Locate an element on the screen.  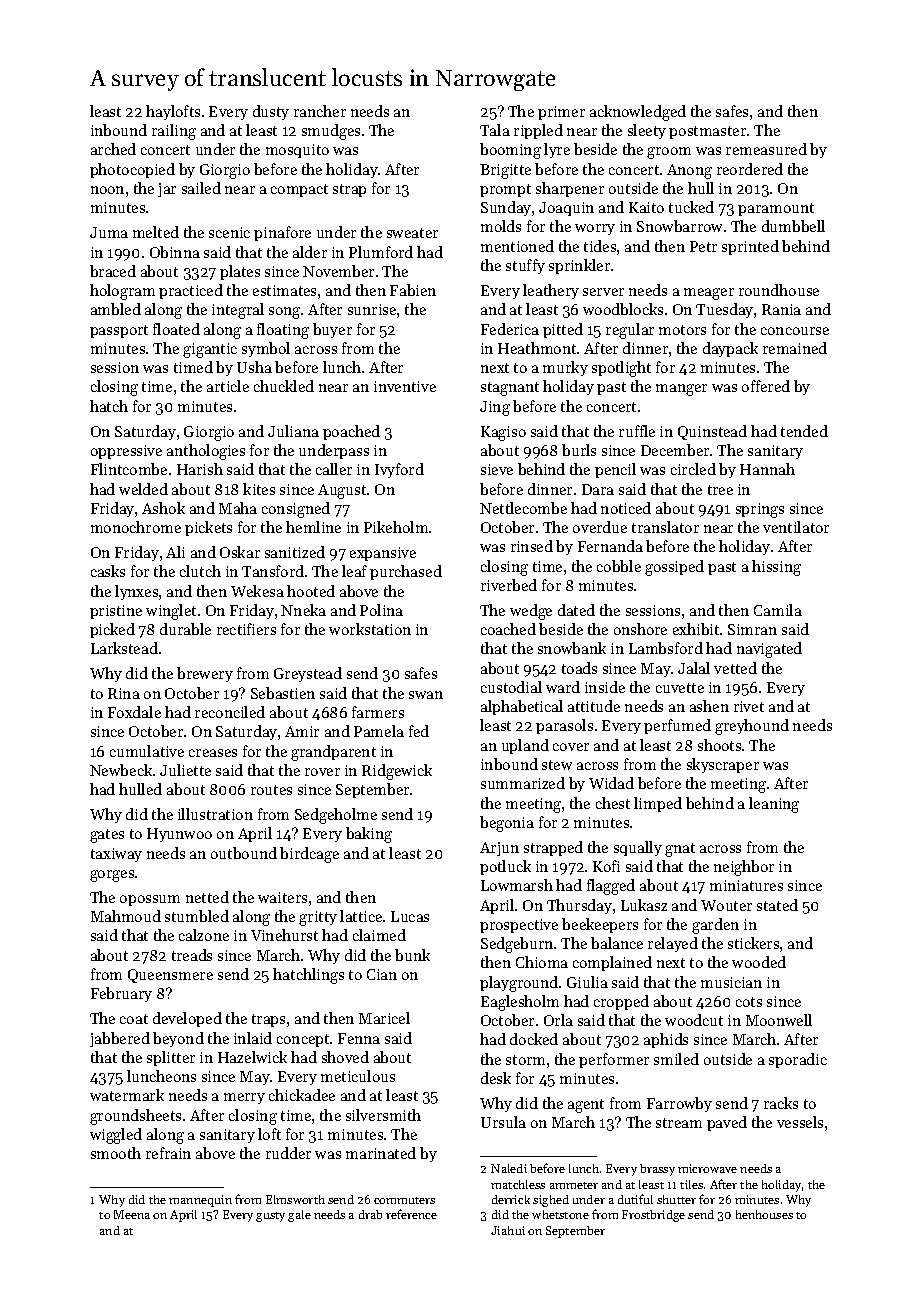
coached is located at coordinates (508, 629).
